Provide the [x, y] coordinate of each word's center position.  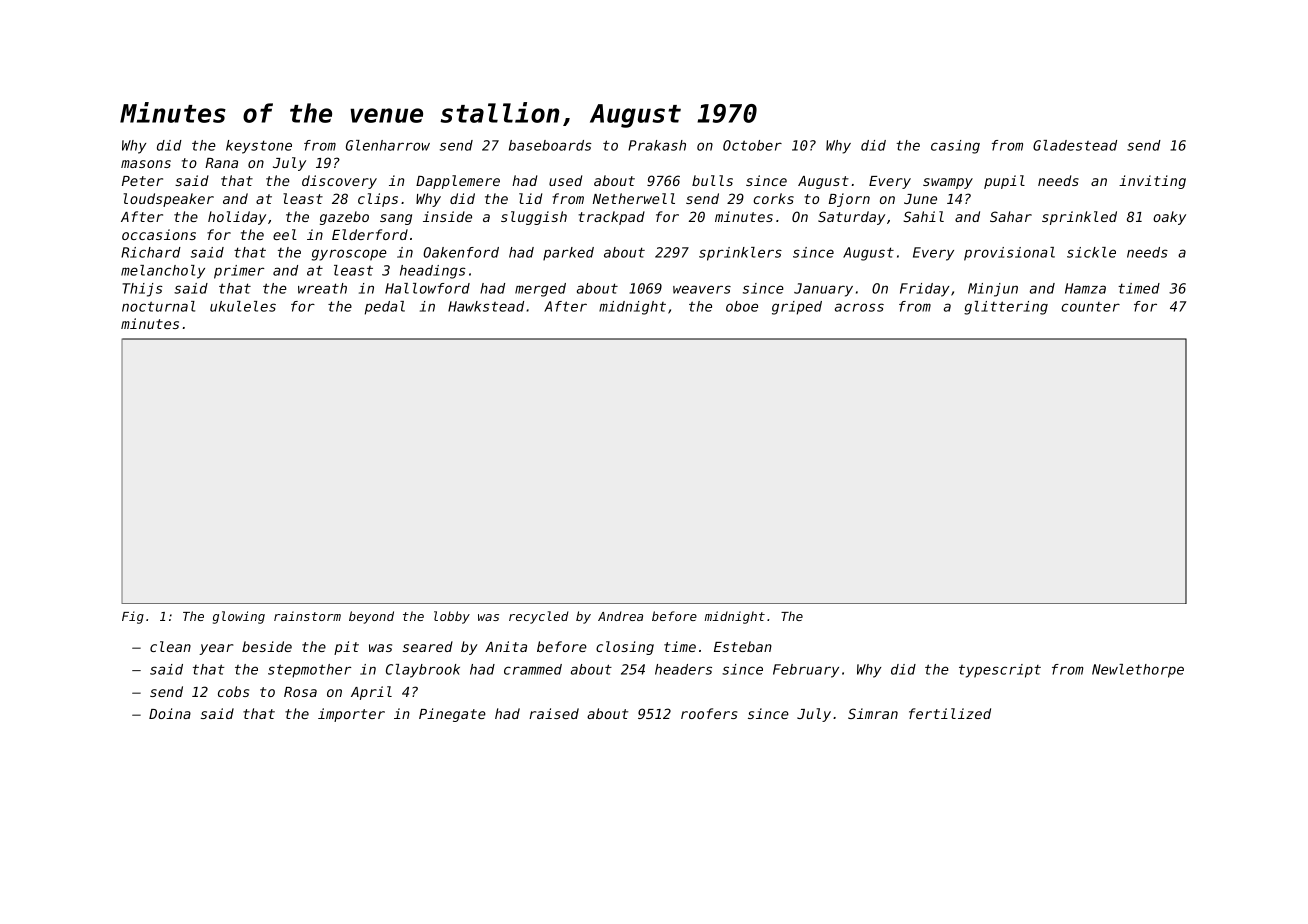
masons [146, 164]
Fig [133, 617]
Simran [873, 713]
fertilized [950, 713]
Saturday [851, 218]
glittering [1006, 308]
